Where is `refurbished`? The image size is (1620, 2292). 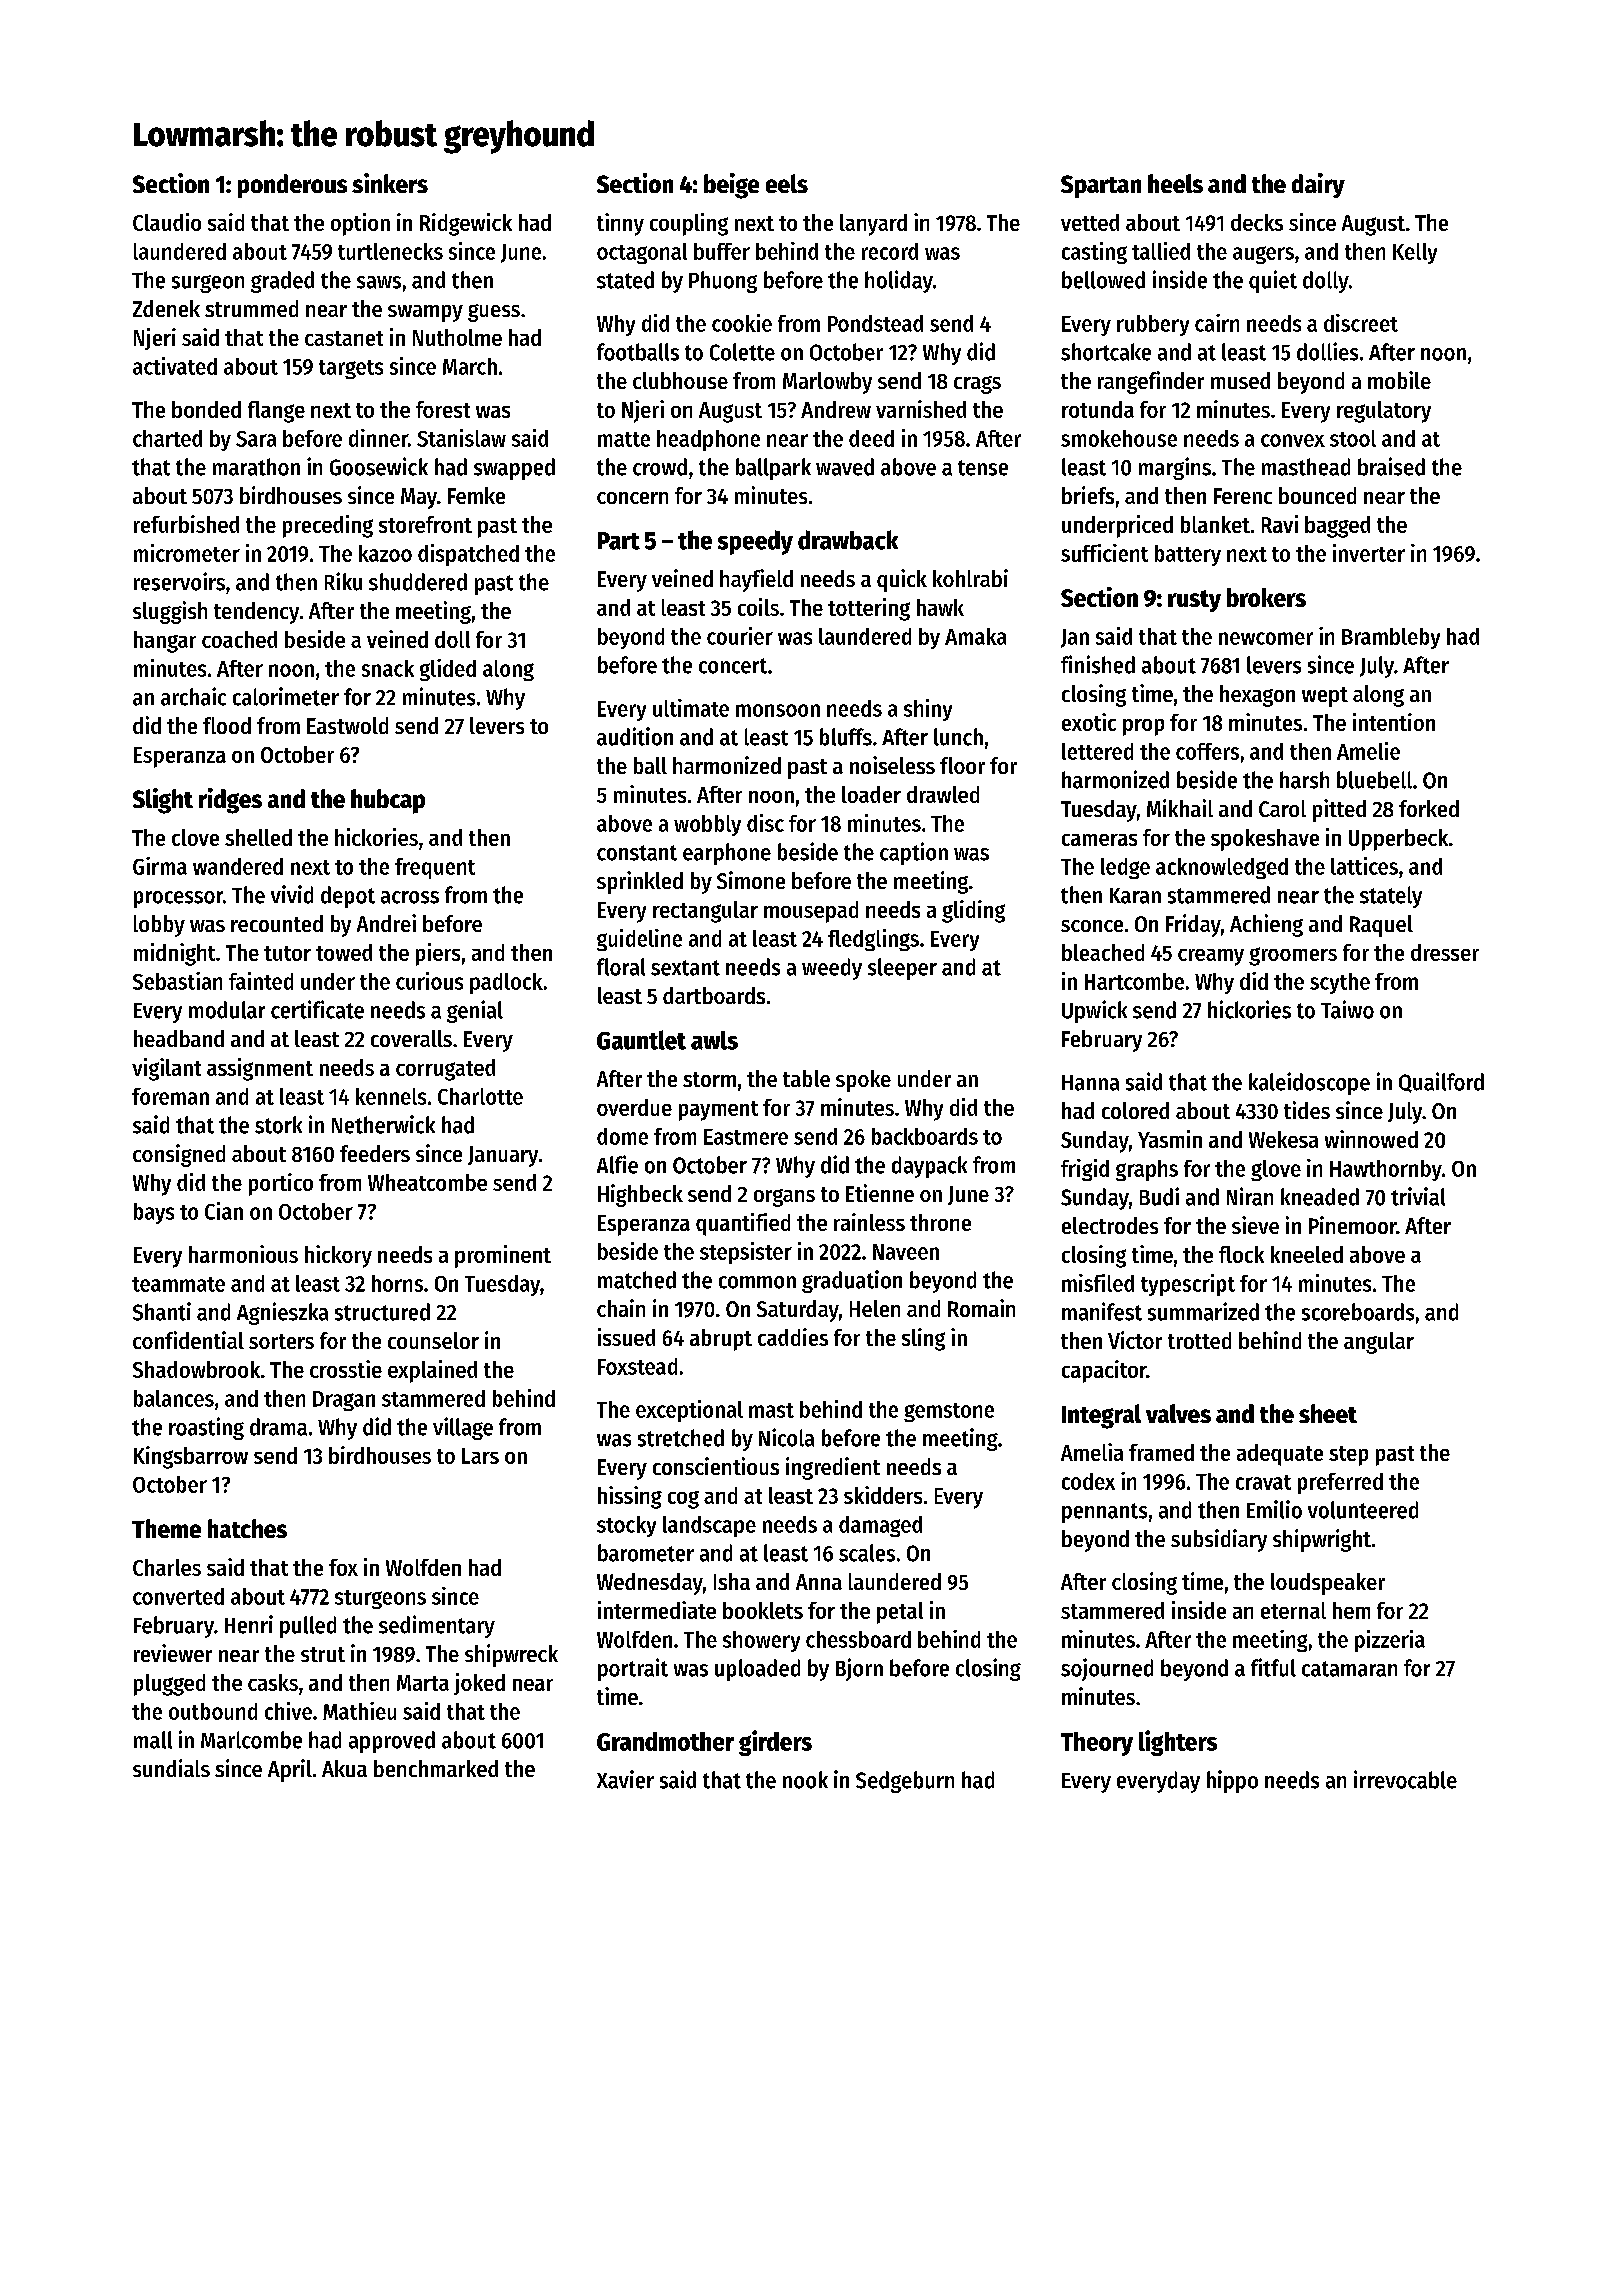 refurbished is located at coordinates (186, 524).
